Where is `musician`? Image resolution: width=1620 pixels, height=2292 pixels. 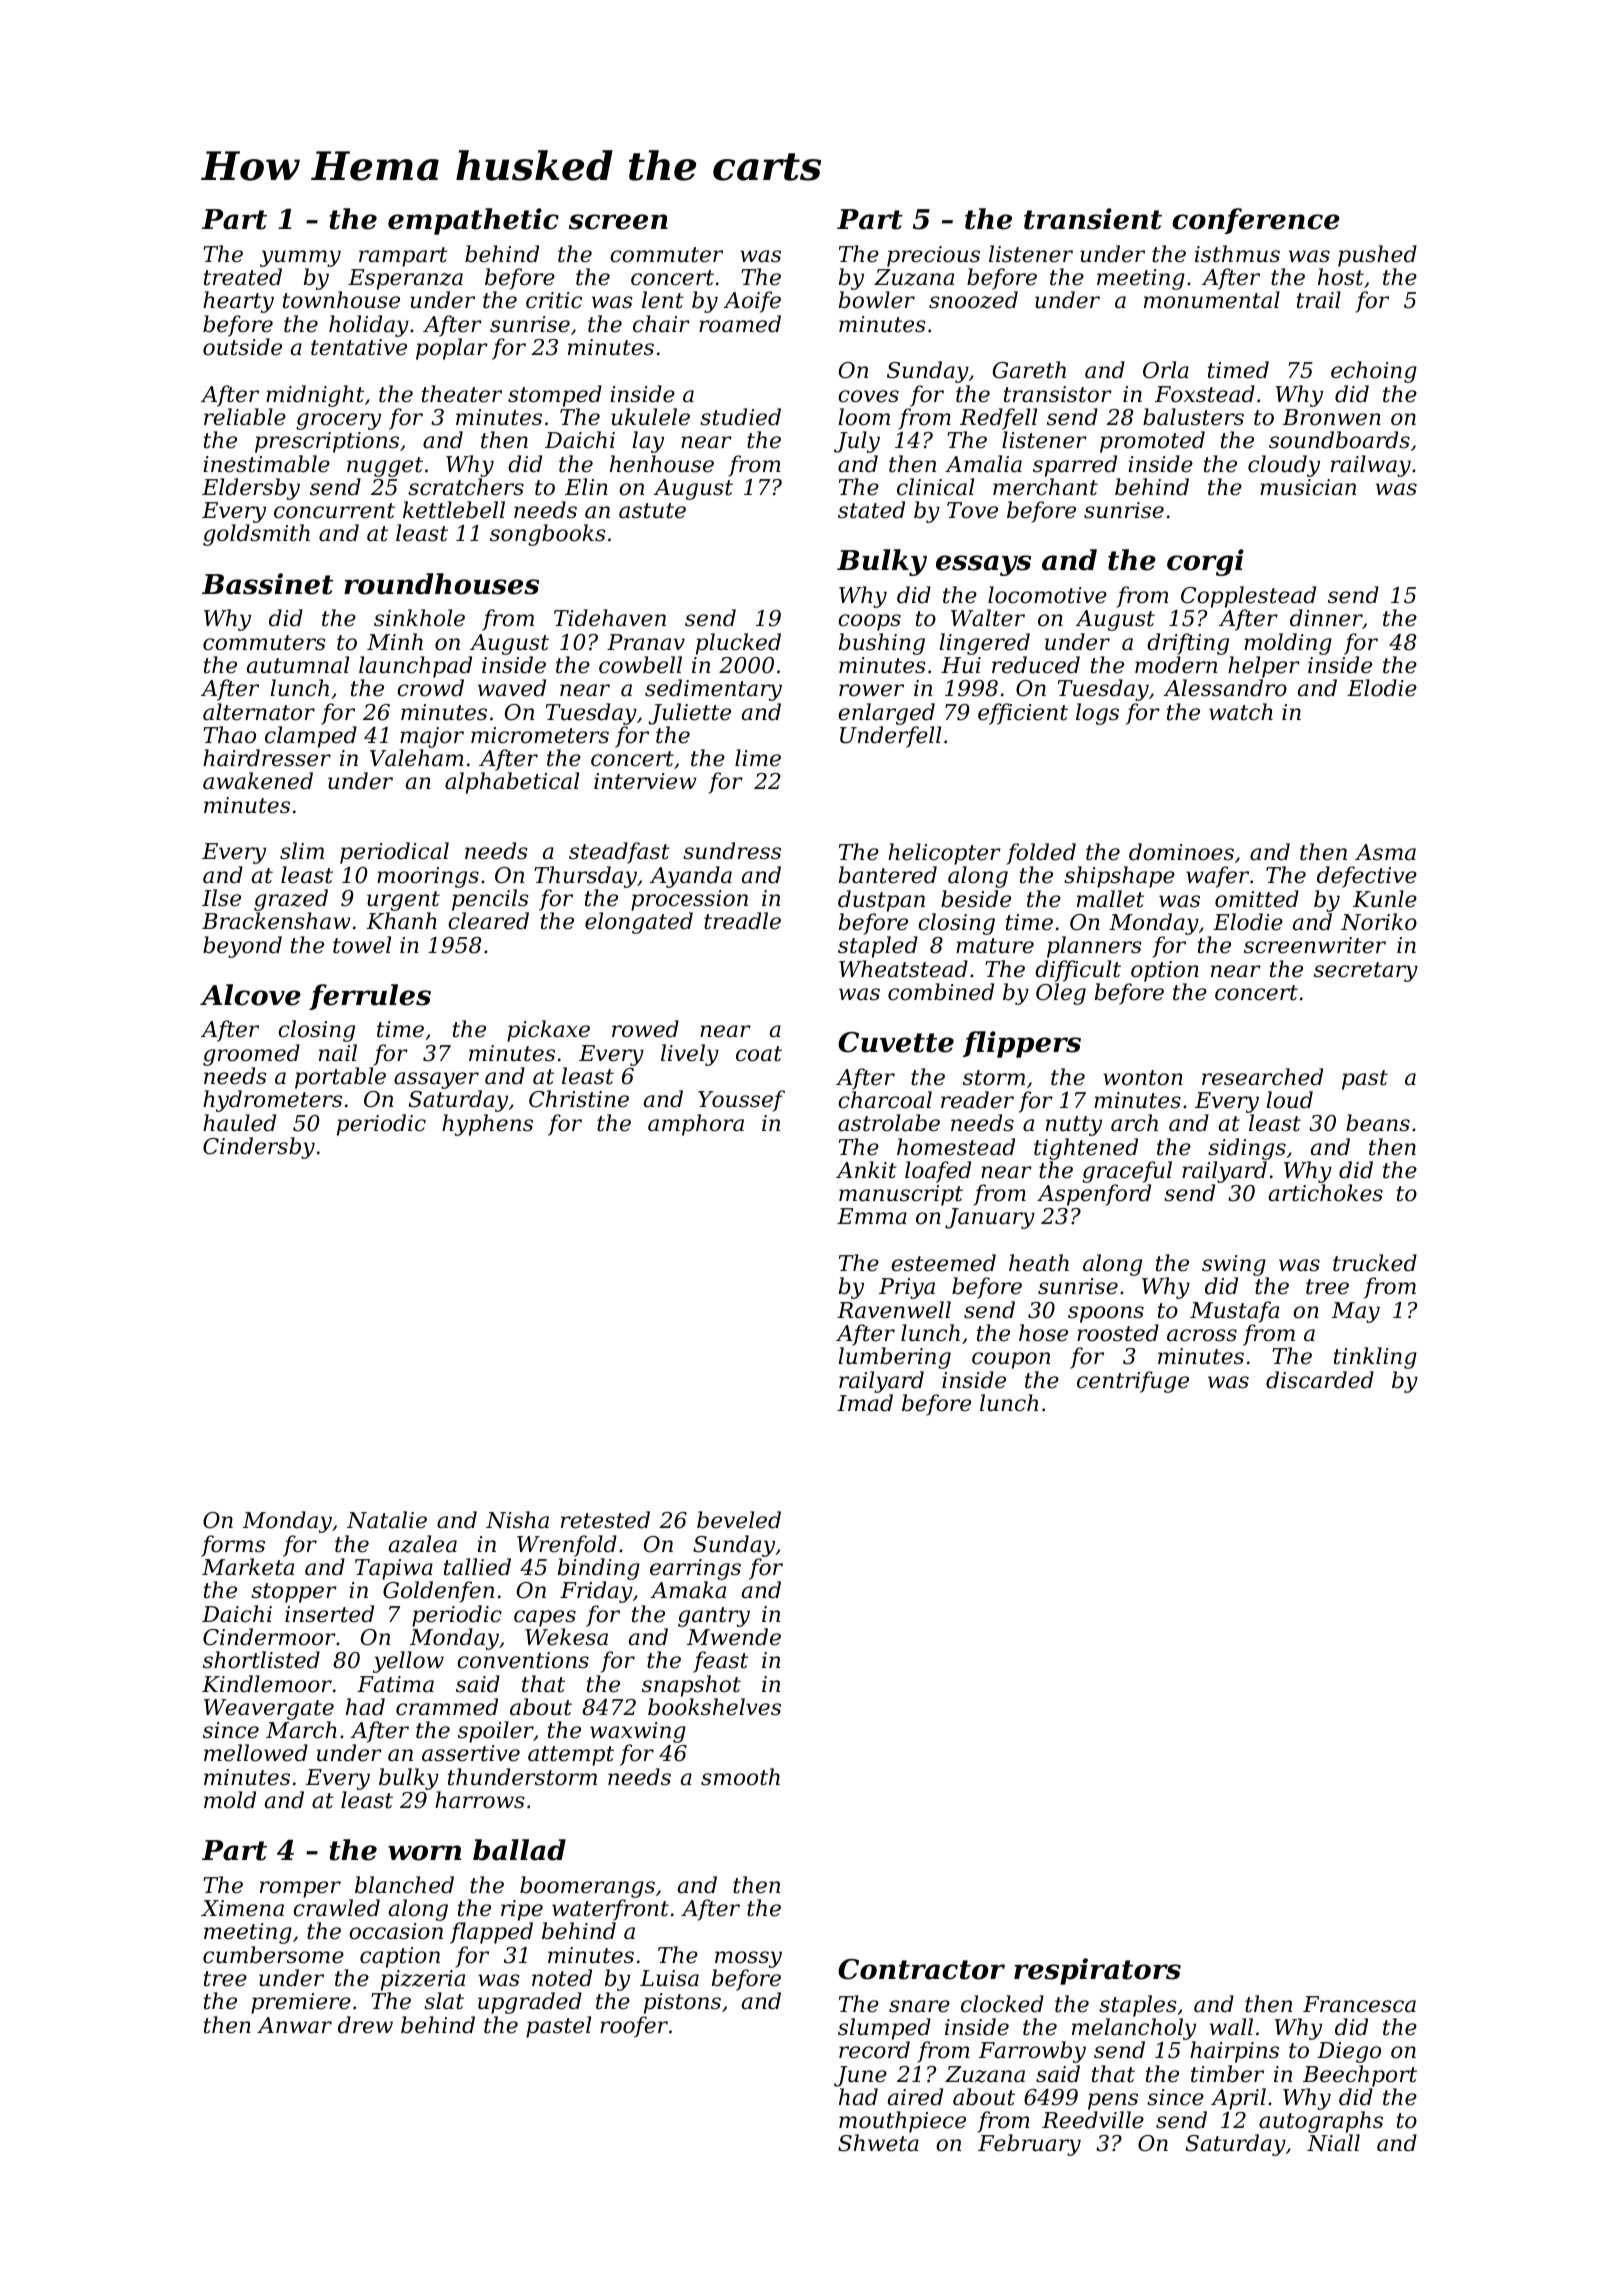 musician is located at coordinates (1308, 487).
